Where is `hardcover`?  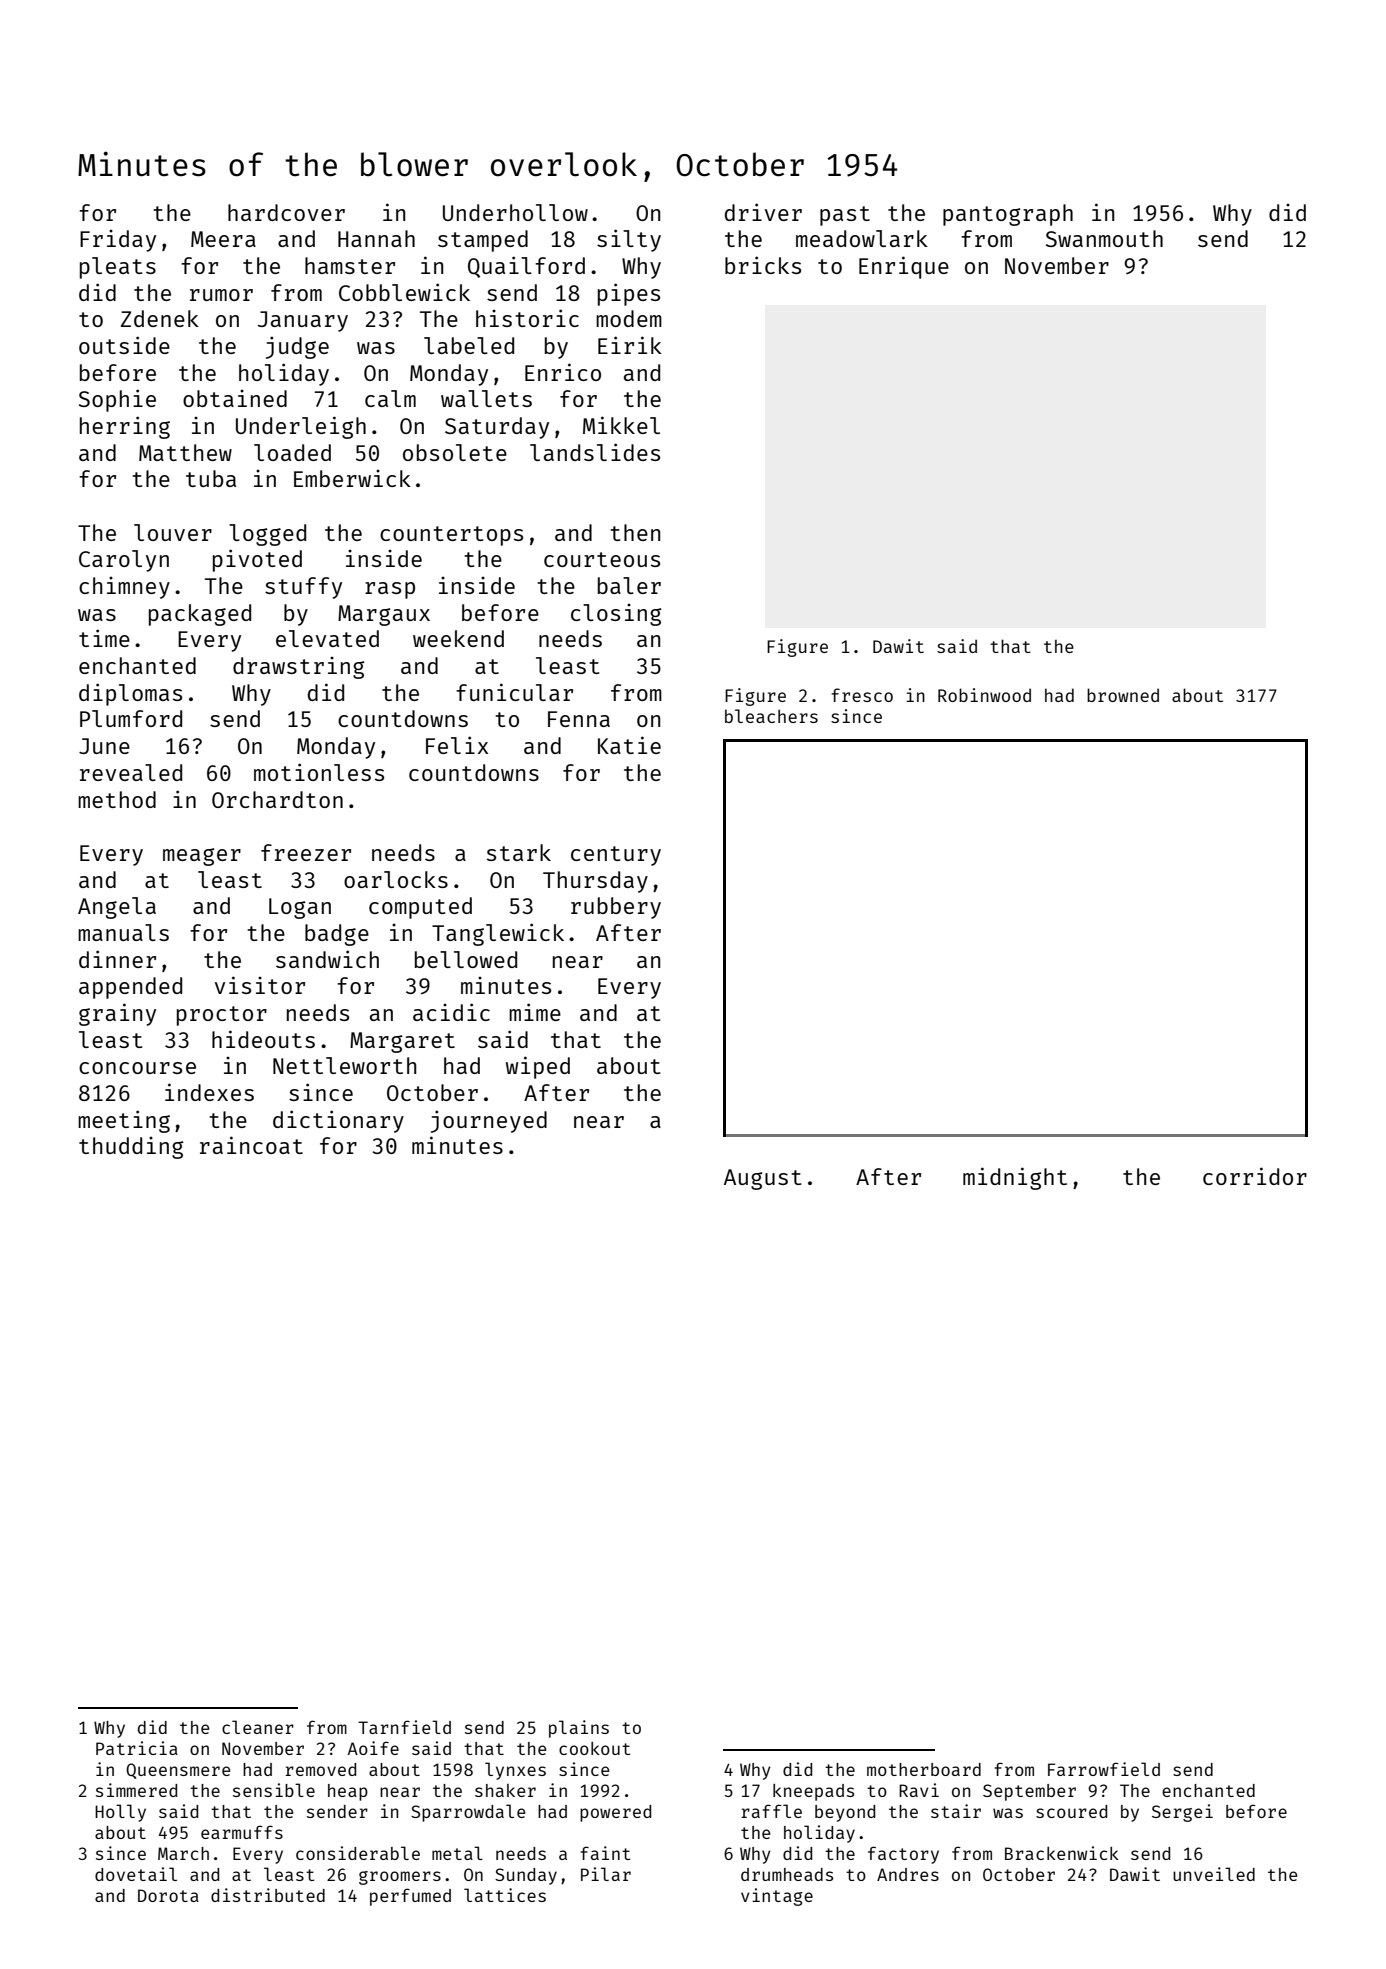 hardcover is located at coordinates (286, 212).
